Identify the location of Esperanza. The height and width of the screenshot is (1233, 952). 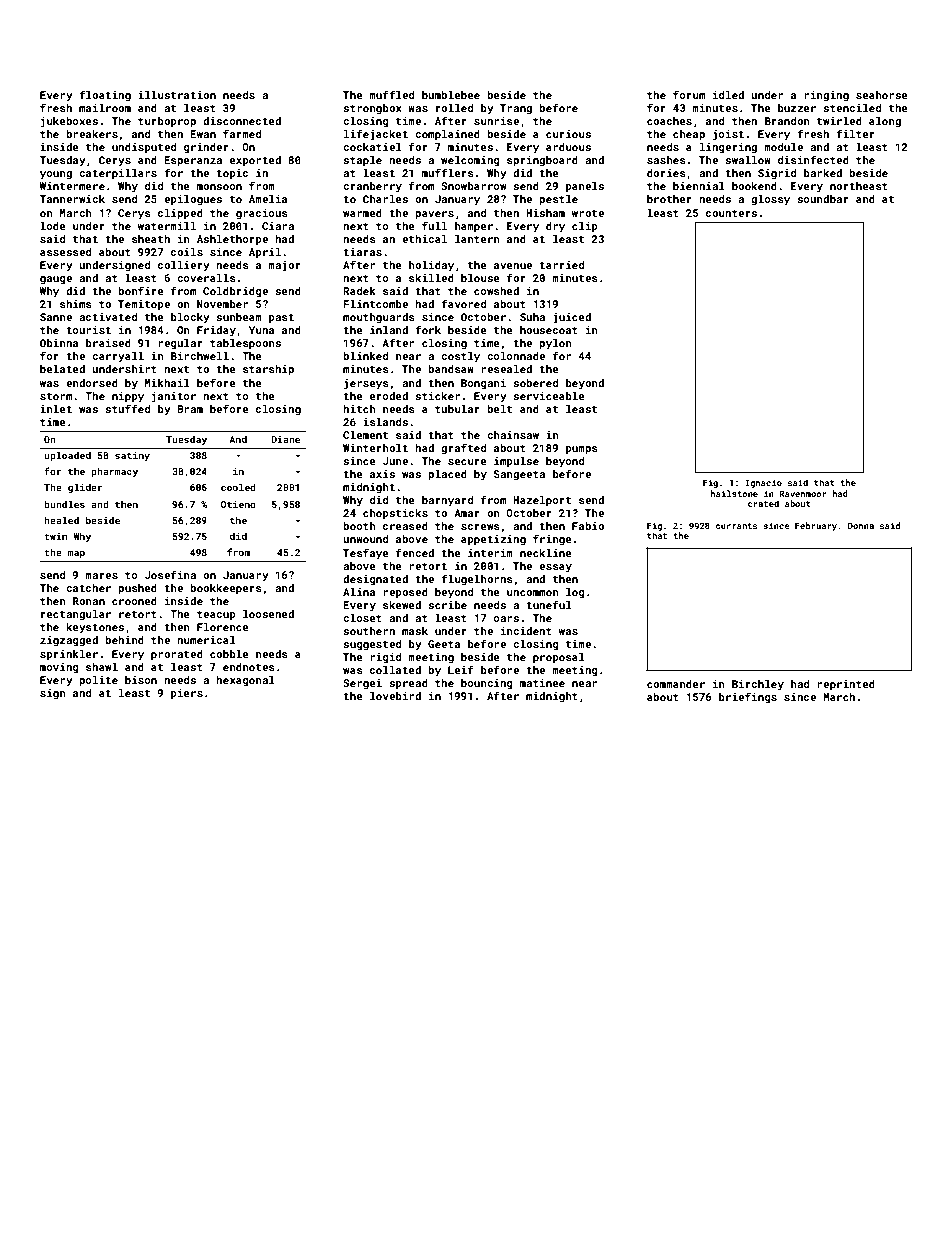
(193, 161).
